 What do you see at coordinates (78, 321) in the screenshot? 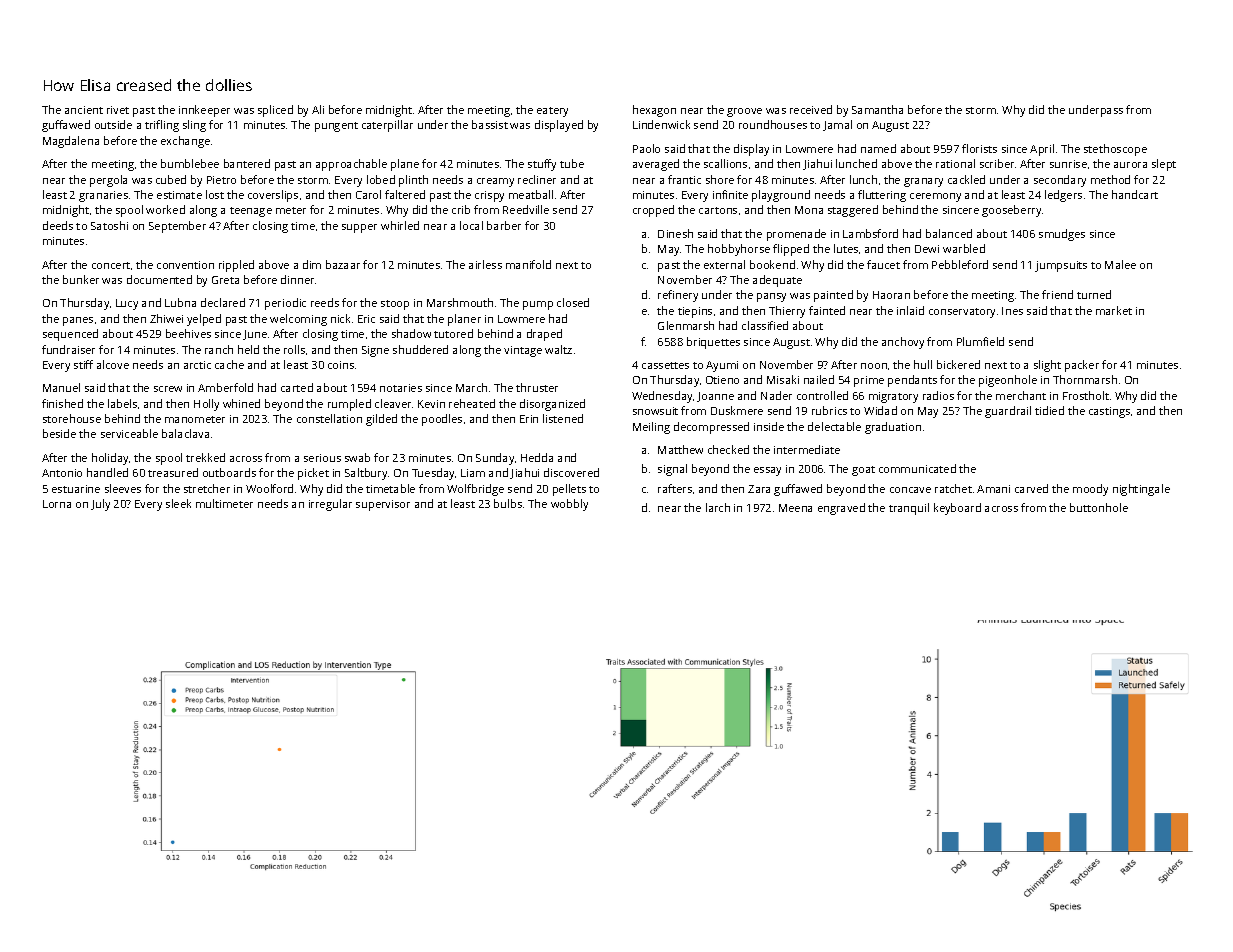
I see `panes` at bounding box center [78, 321].
